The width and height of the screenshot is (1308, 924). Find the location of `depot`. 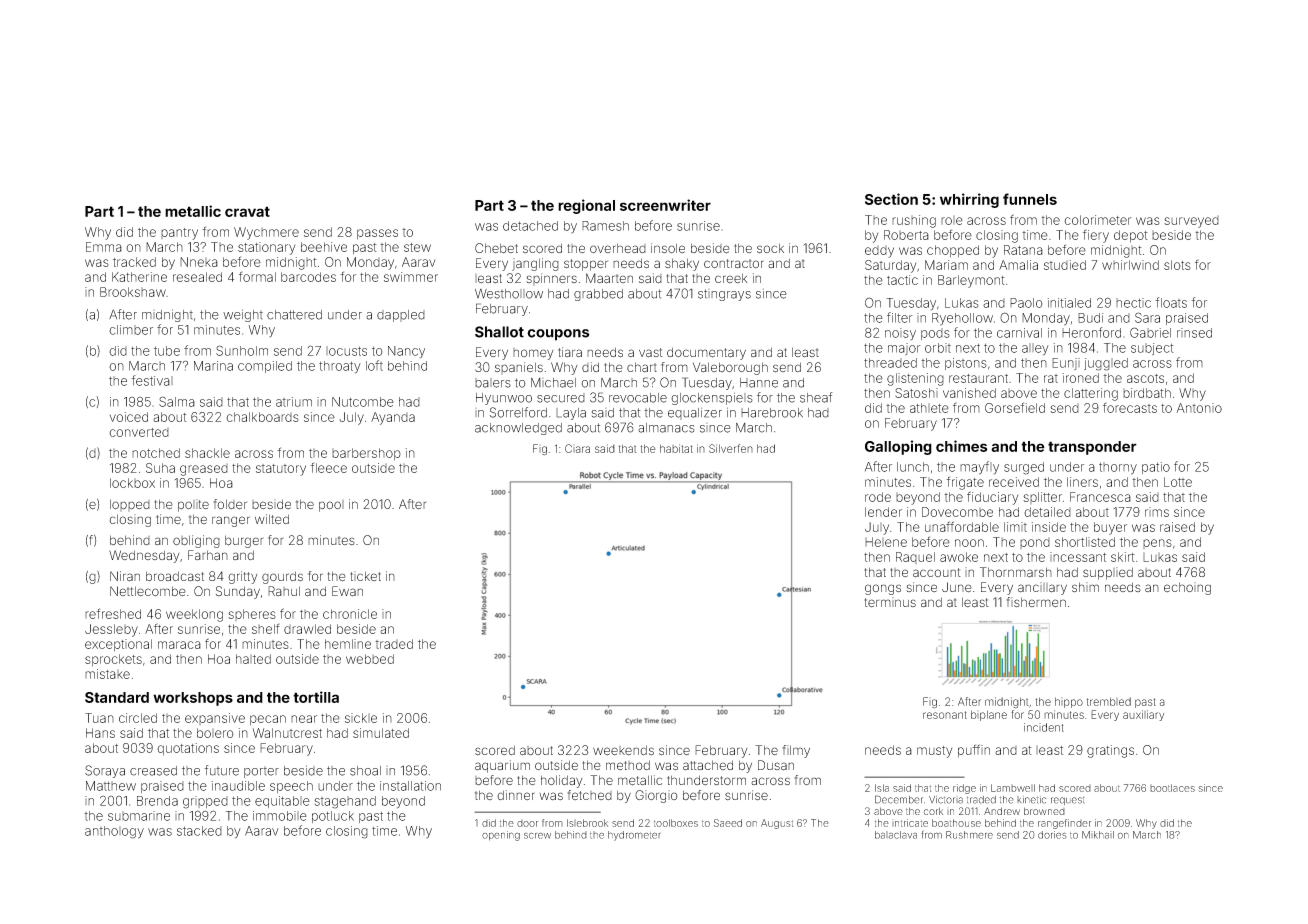

depot is located at coordinates (1131, 236).
